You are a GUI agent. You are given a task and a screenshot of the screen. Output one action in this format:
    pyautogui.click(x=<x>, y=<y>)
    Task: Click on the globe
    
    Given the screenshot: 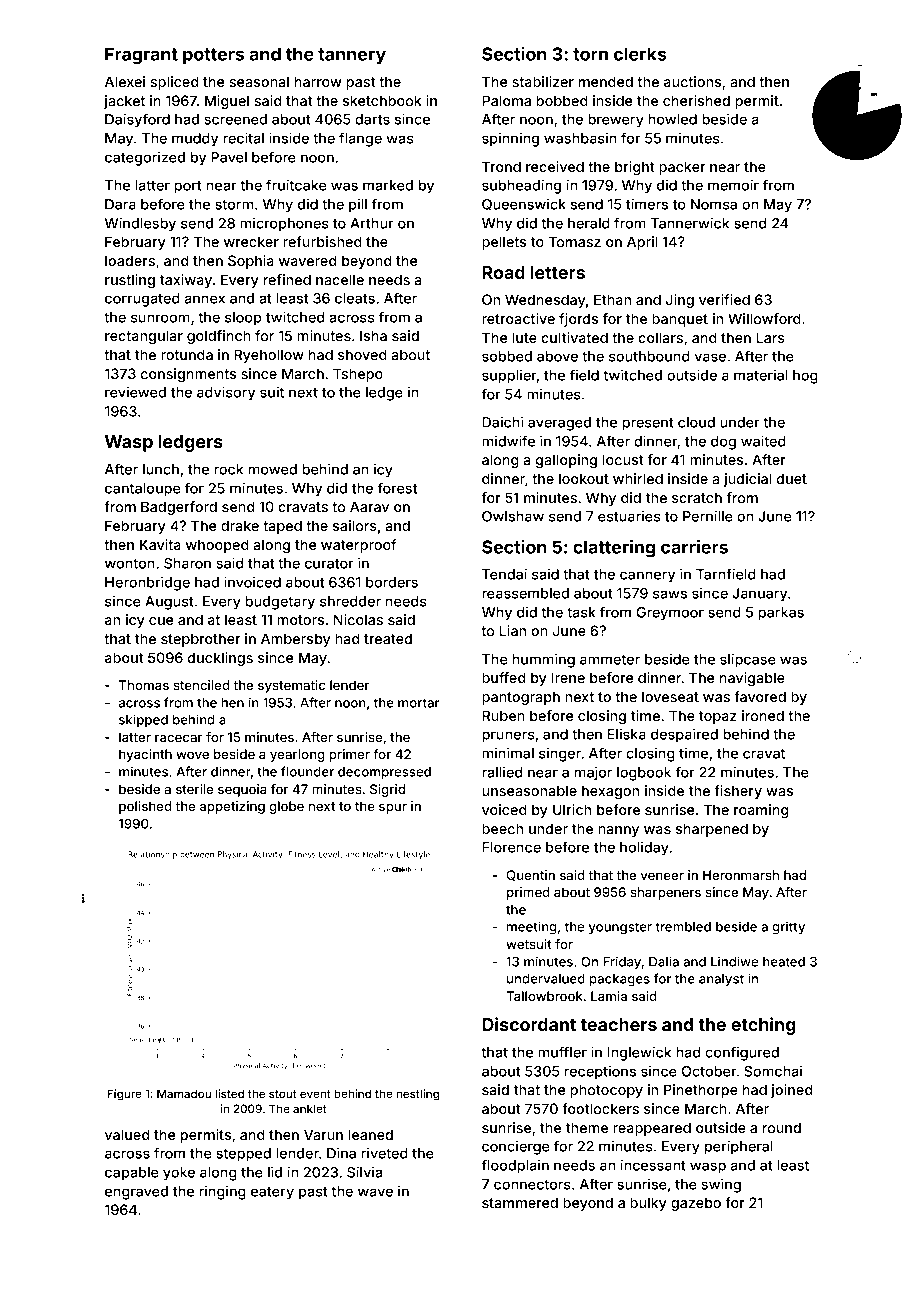 What is the action you would take?
    pyautogui.click(x=286, y=807)
